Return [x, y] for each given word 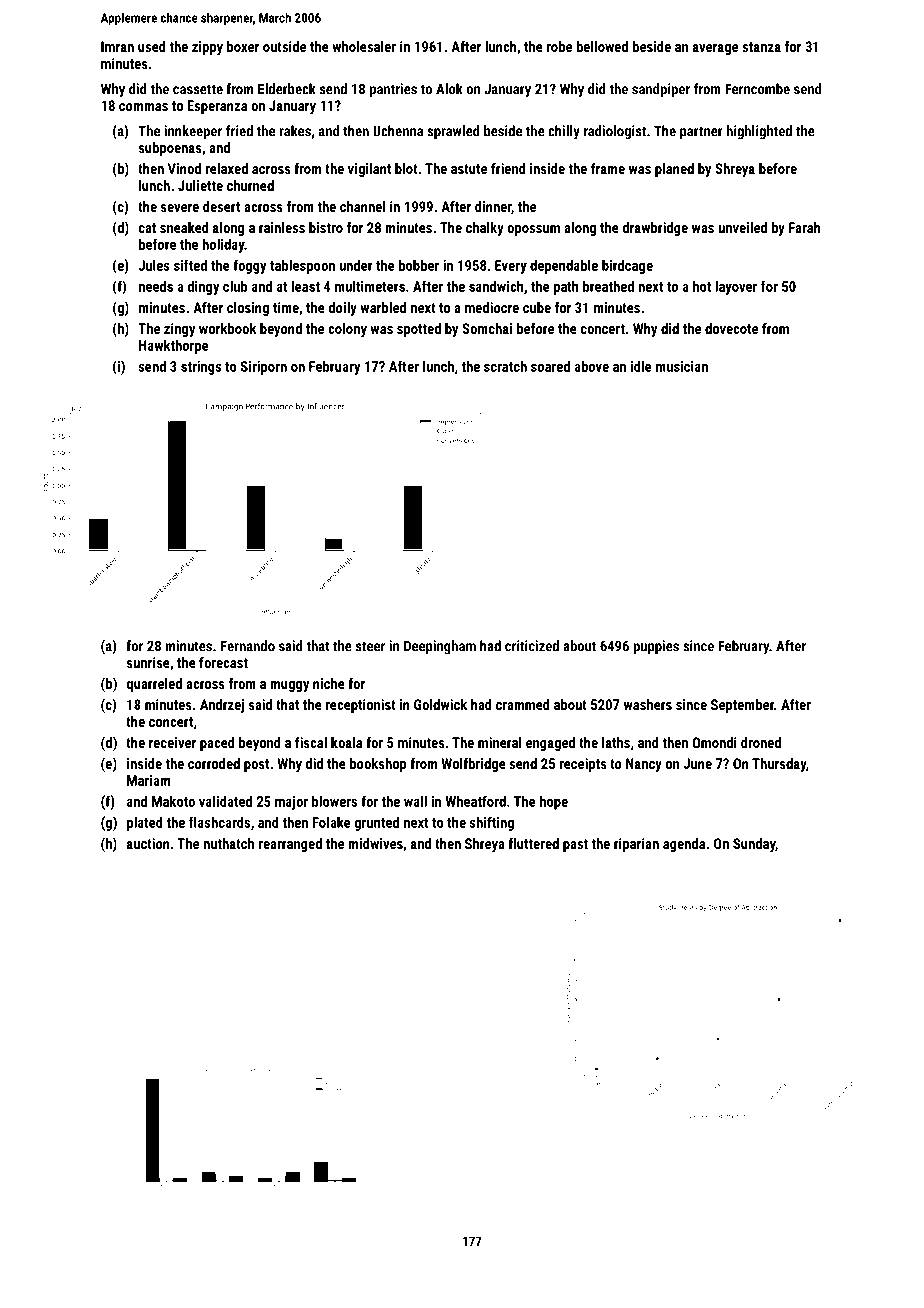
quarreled [154, 685]
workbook [228, 328]
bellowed [602, 46]
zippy [207, 48]
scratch [505, 366]
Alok [449, 89]
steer [370, 646]
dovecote [731, 328]
